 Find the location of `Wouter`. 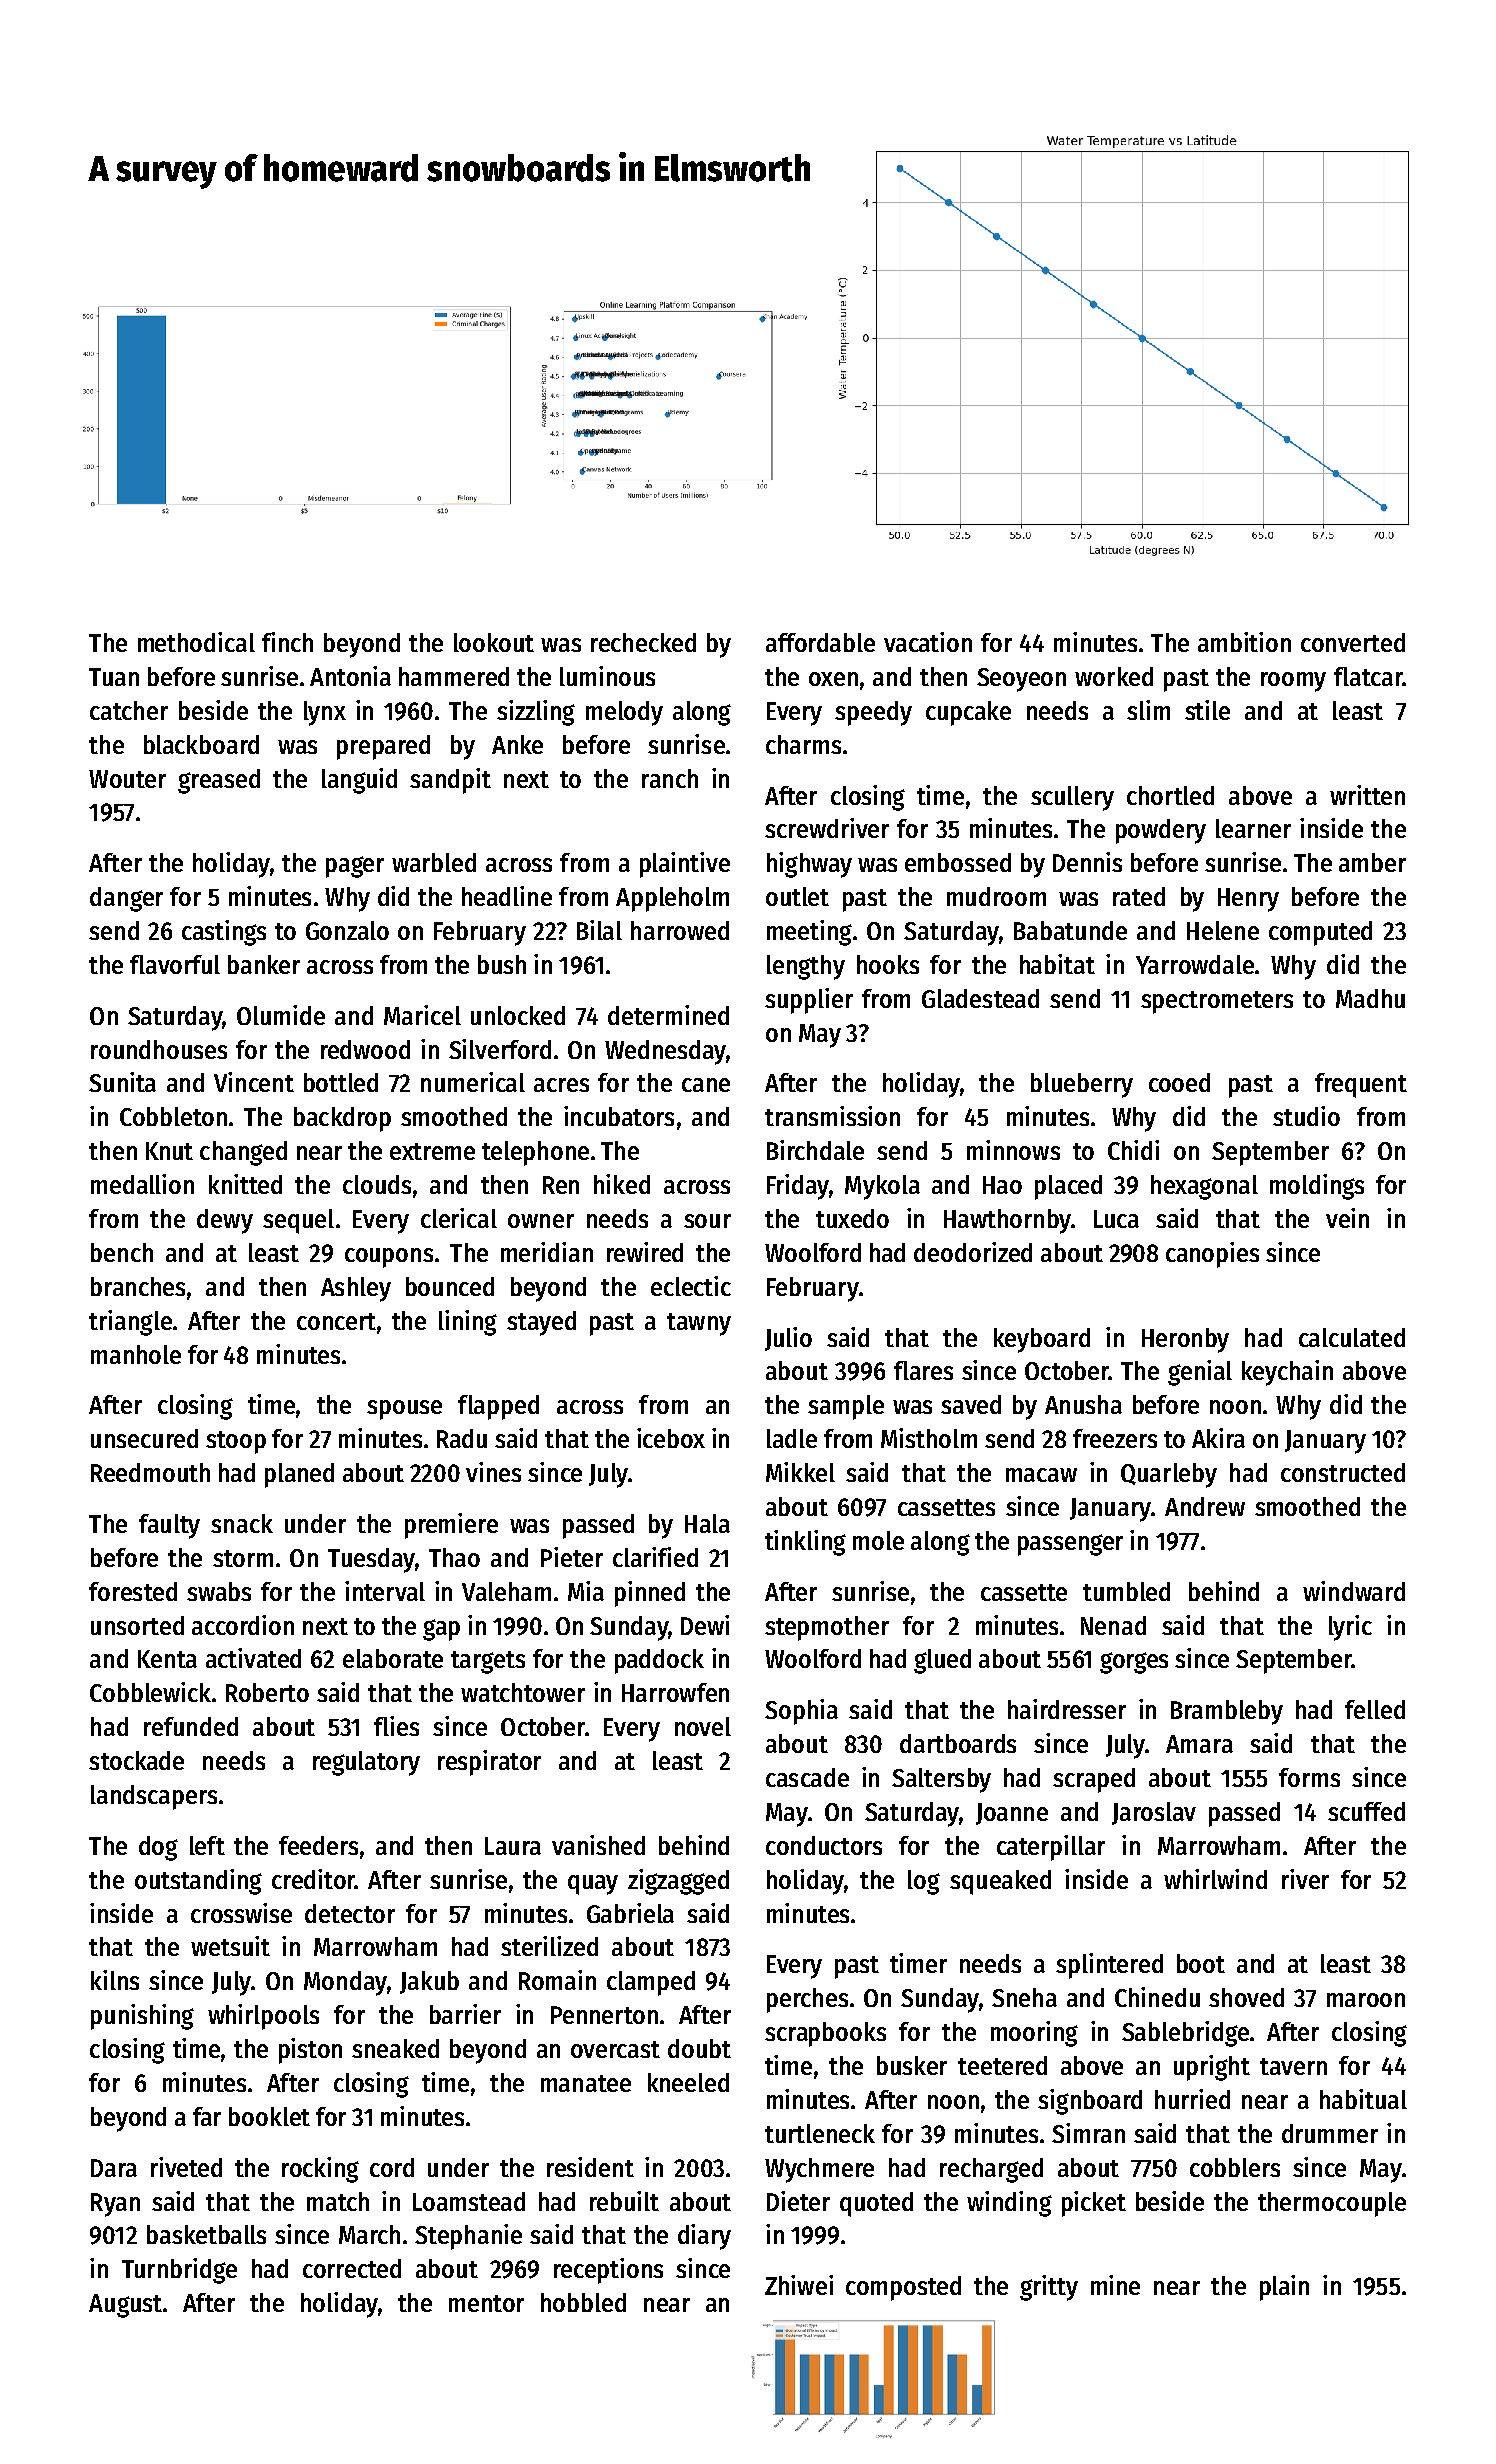

Wouter is located at coordinates (127, 779).
